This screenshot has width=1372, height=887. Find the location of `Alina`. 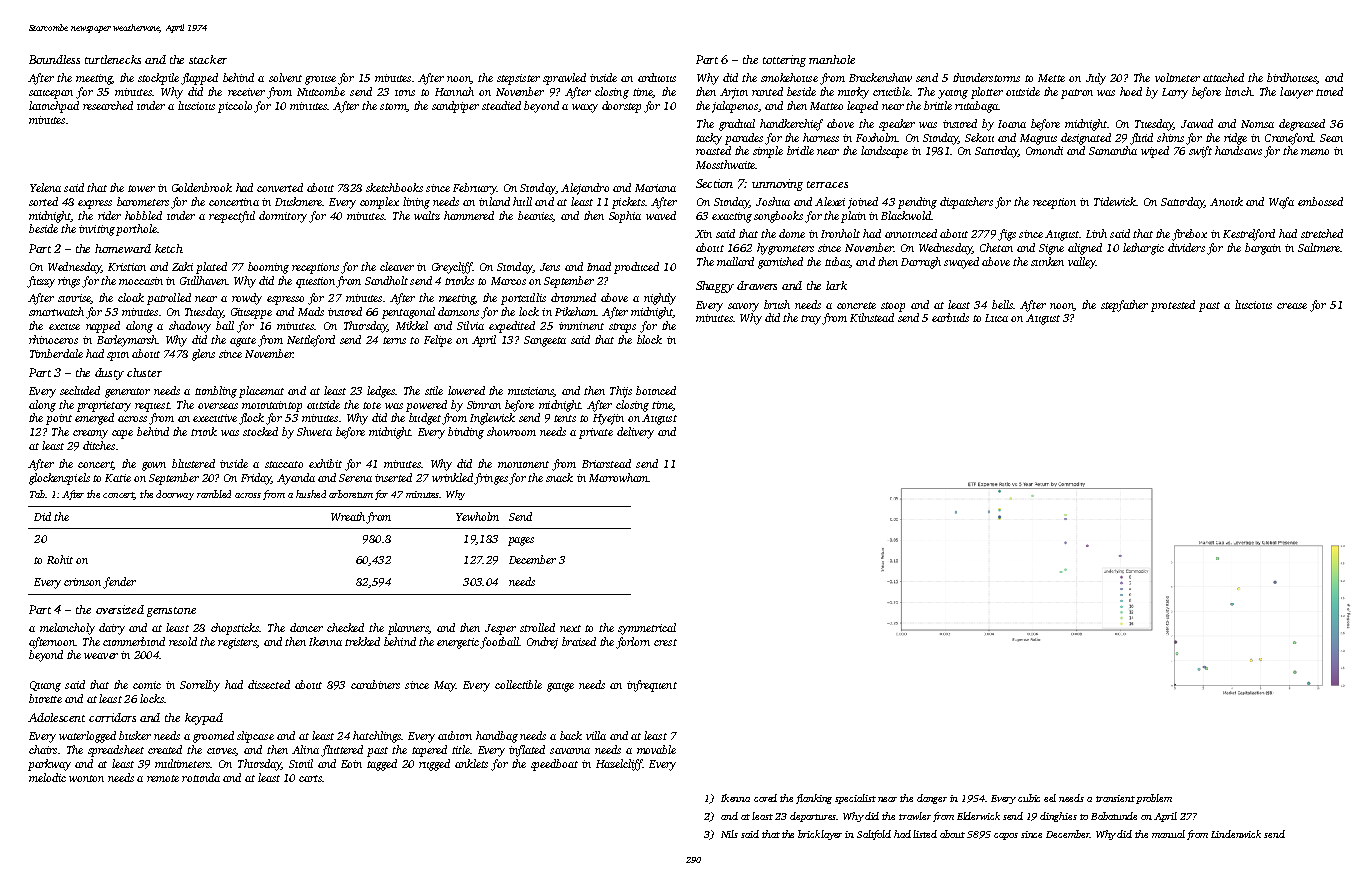

Alina is located at coordinates (305, 749).
